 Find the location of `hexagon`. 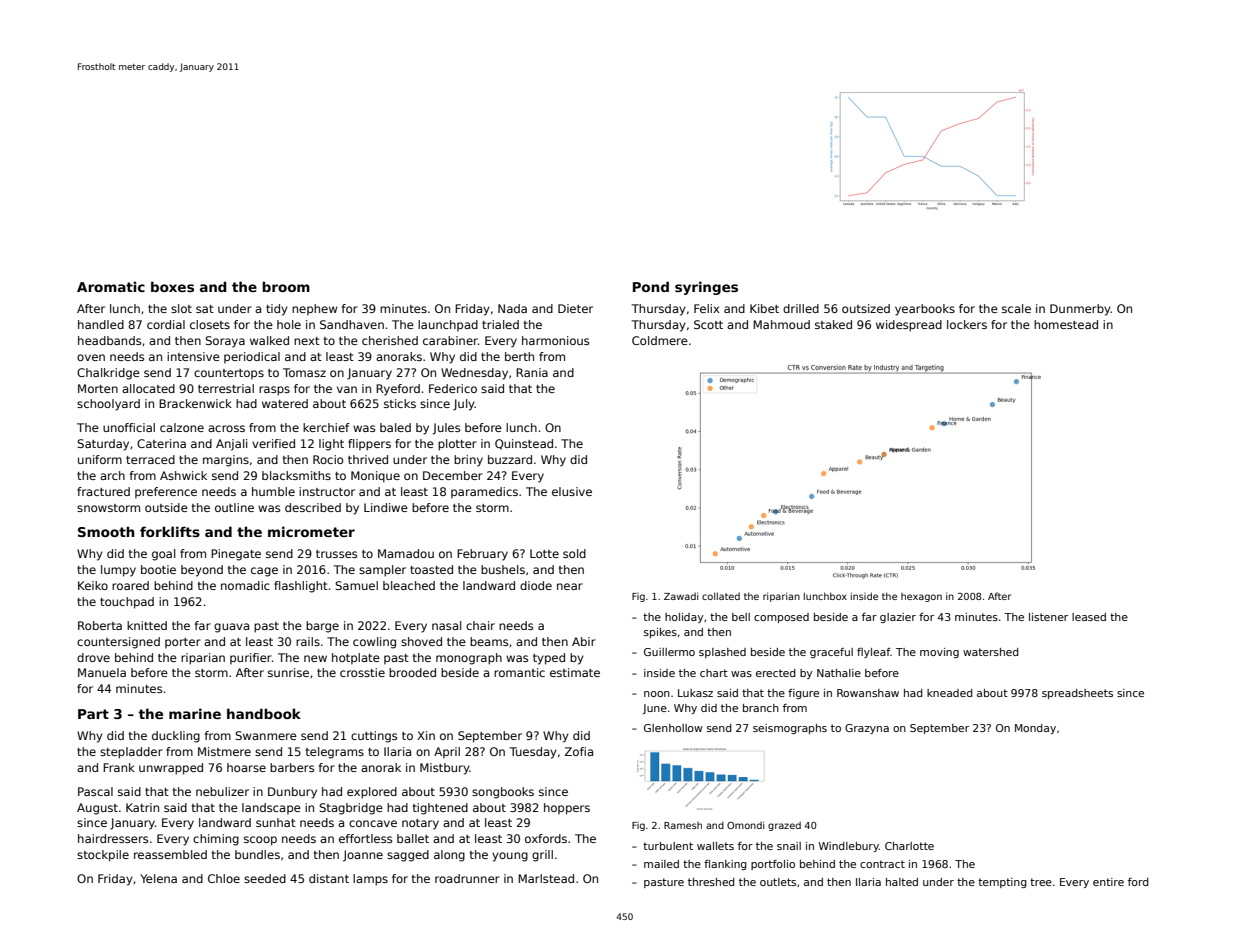

hexagon is located at coordinates (921, 597).
